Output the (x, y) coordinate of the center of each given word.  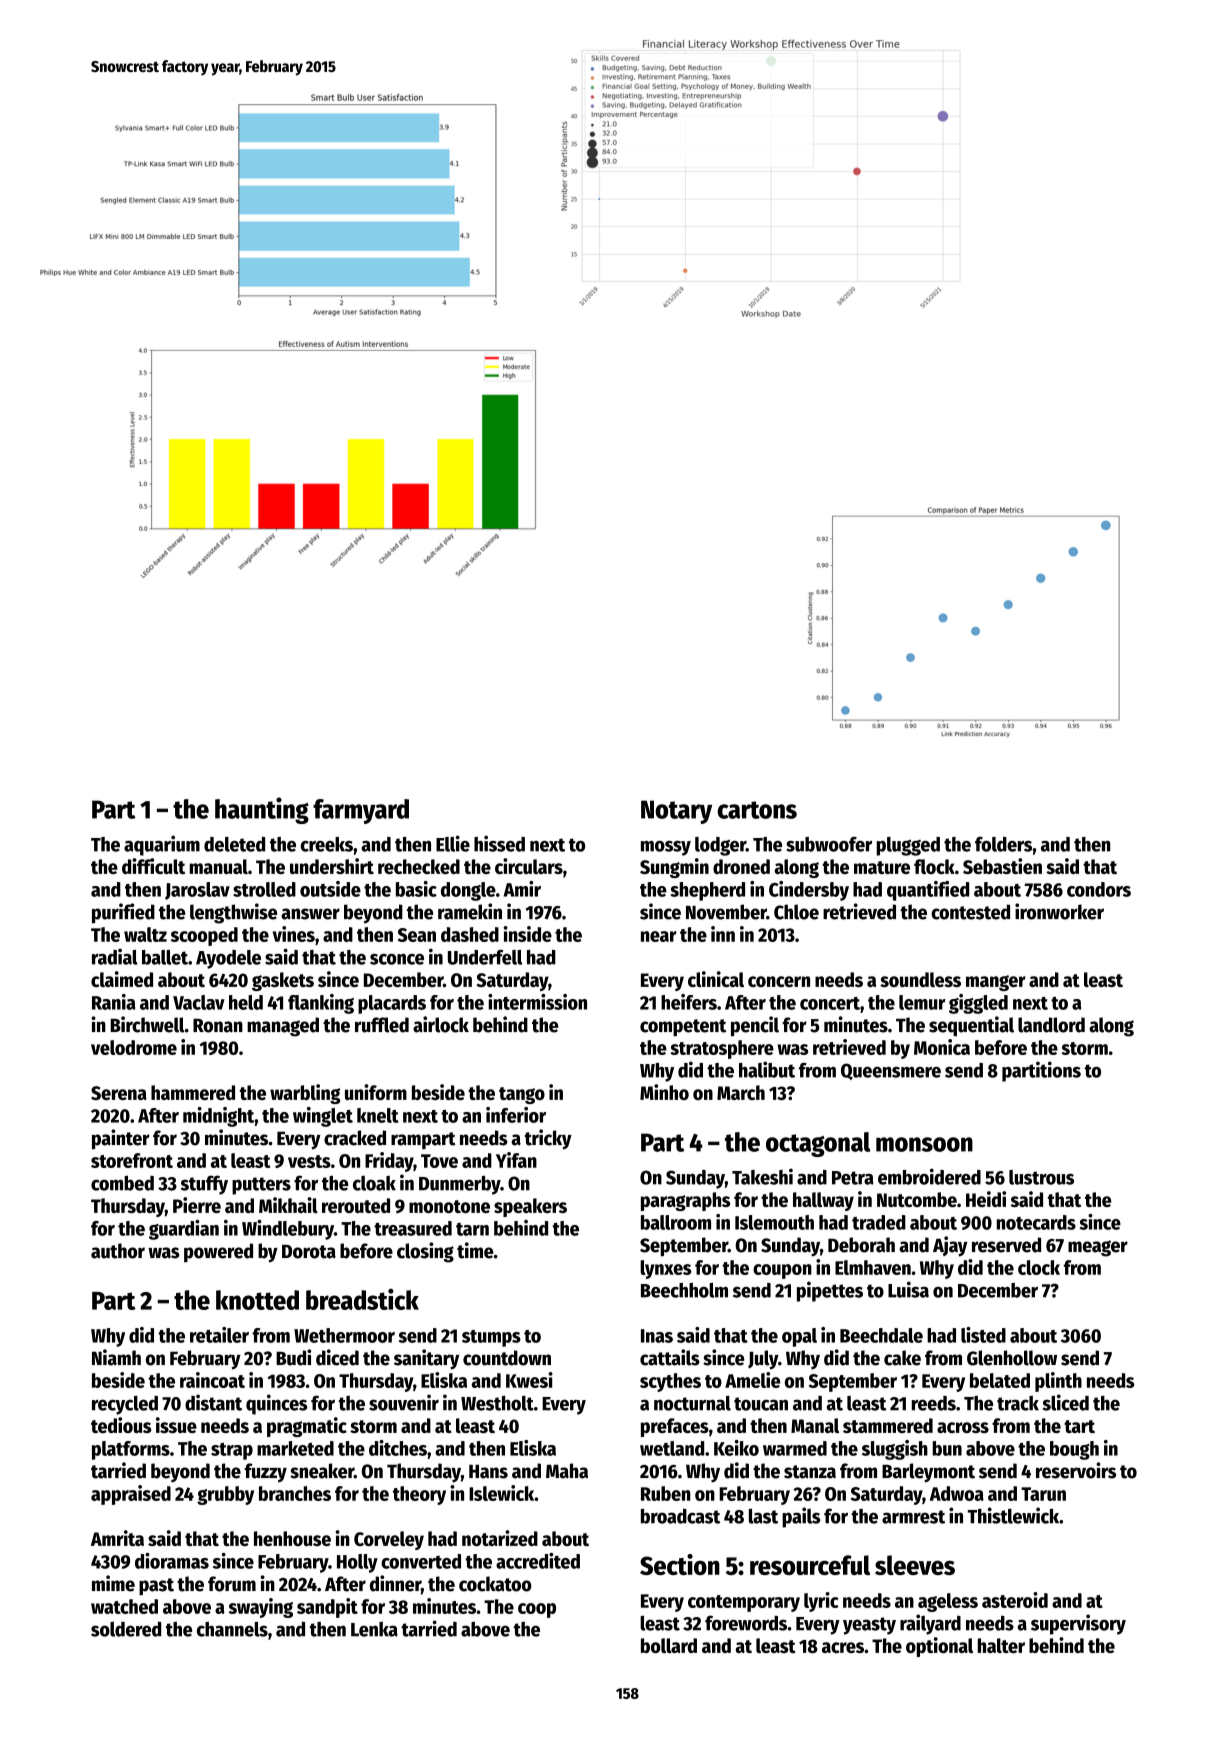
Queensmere (891, 1071)
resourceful (810, 1565)
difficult (153, 866)
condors (1099, 889)
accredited (538, 1561)
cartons (757, 810)
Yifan (516, 1160)
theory (419, 1495)
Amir (522, 889)
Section (680, 1564)
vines (294, 934)
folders (1003, 844)
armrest (913, 1517)
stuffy (204, 1185)
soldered (126, 1629)
